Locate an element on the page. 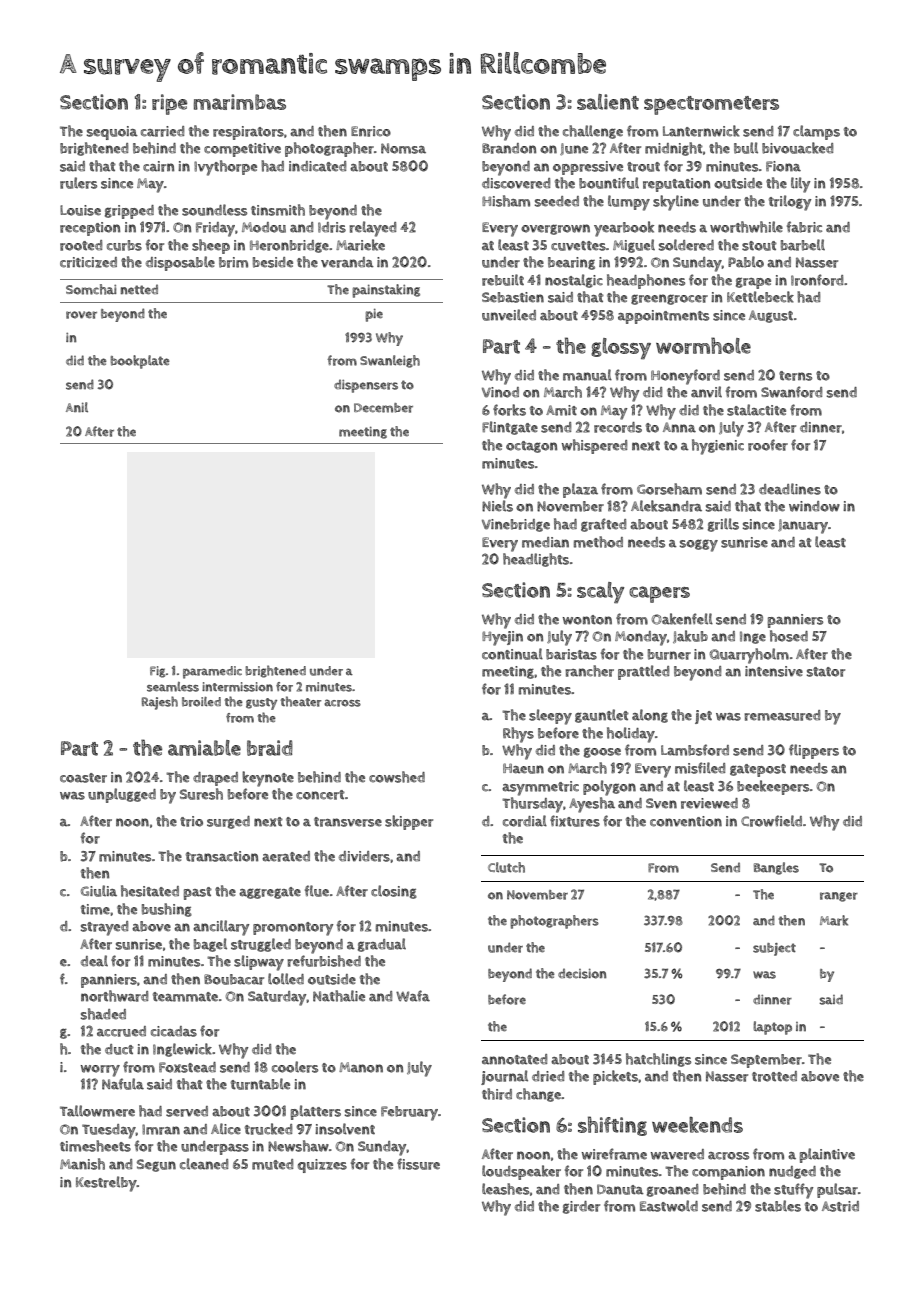  change is located at coordinates (538, 1095).
